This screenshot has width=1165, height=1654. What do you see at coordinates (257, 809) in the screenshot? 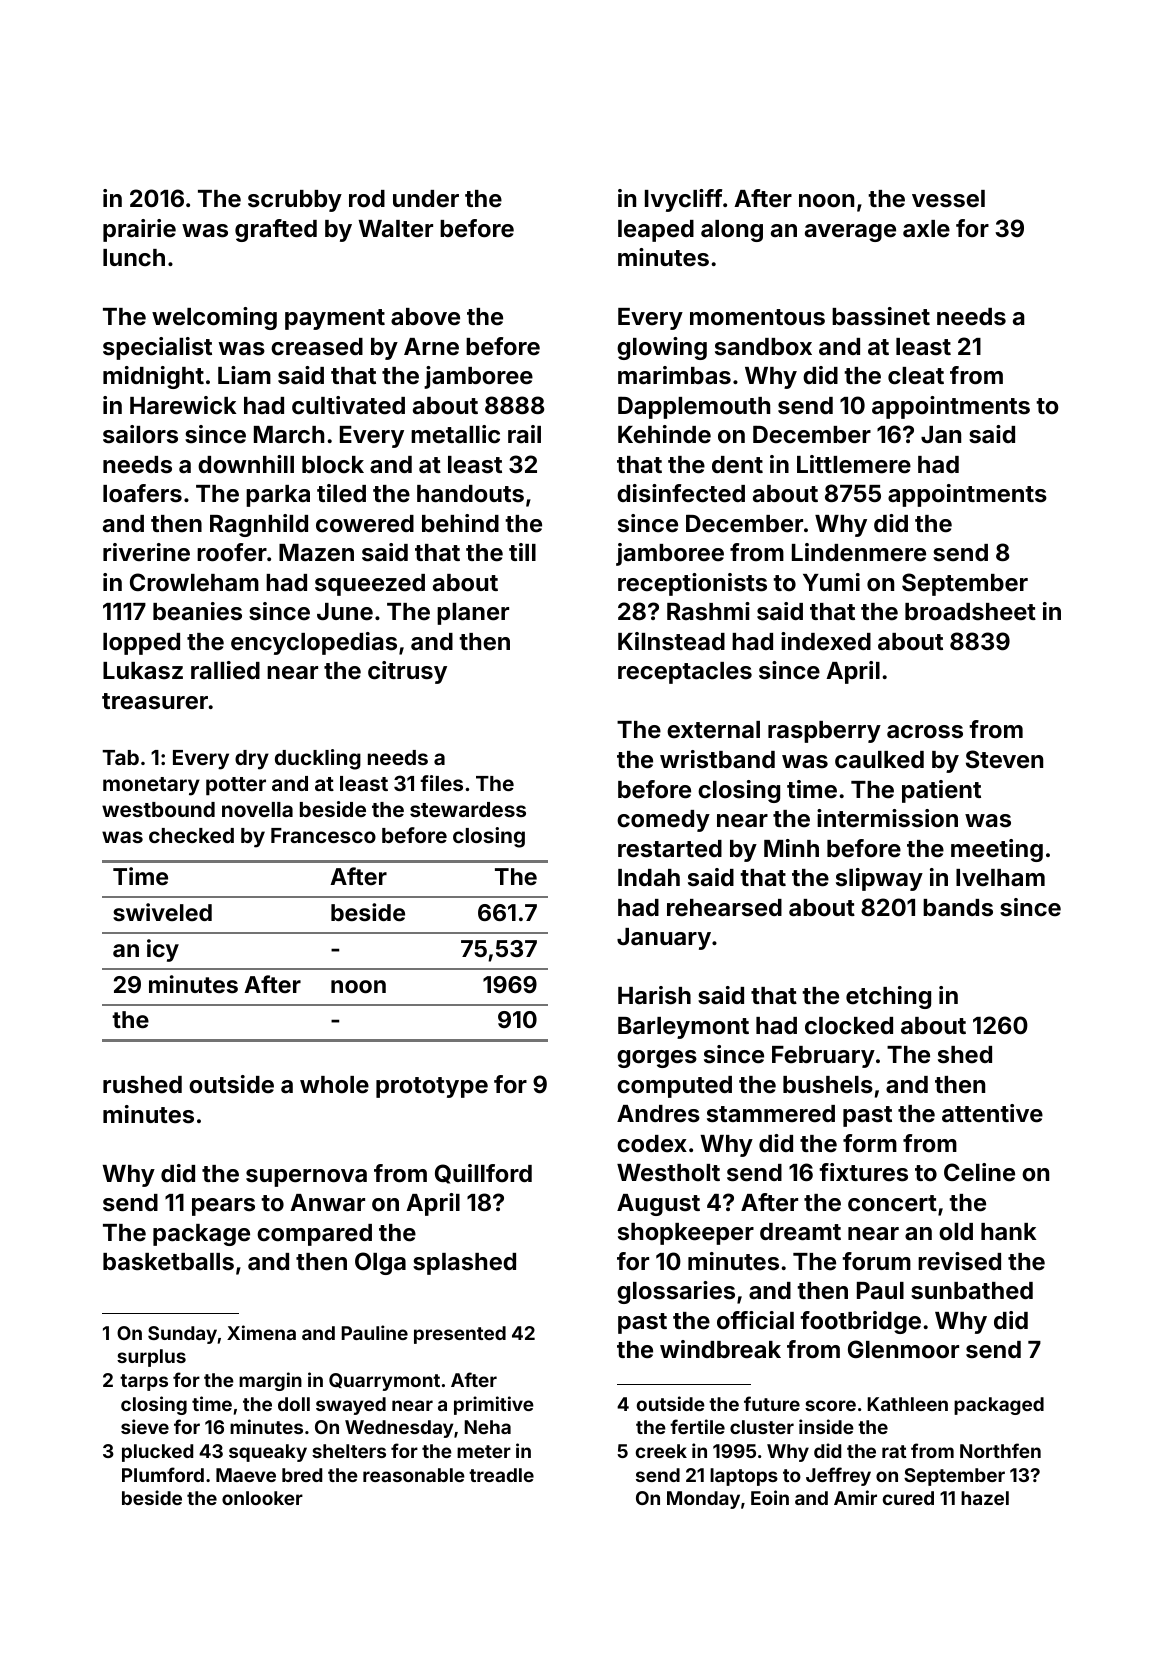
I see `novella` at bounding box center [257, 809].
